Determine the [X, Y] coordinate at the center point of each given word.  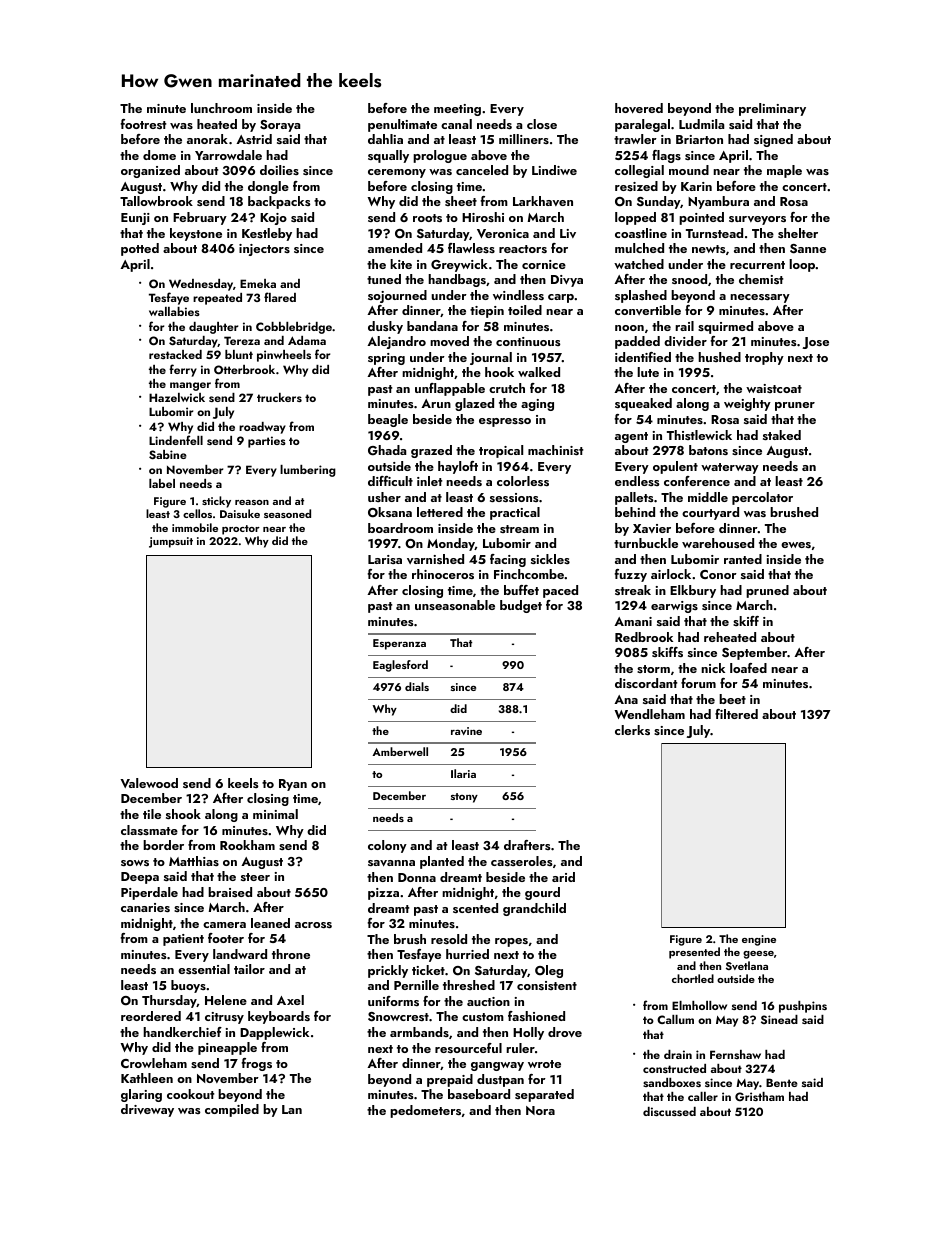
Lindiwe [554, 170]
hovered [639, 108]
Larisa [385, 559]
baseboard [479, 1094]
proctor [241, 530]
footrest [143, 124]
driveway [147, 1110]
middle [708, 497]
